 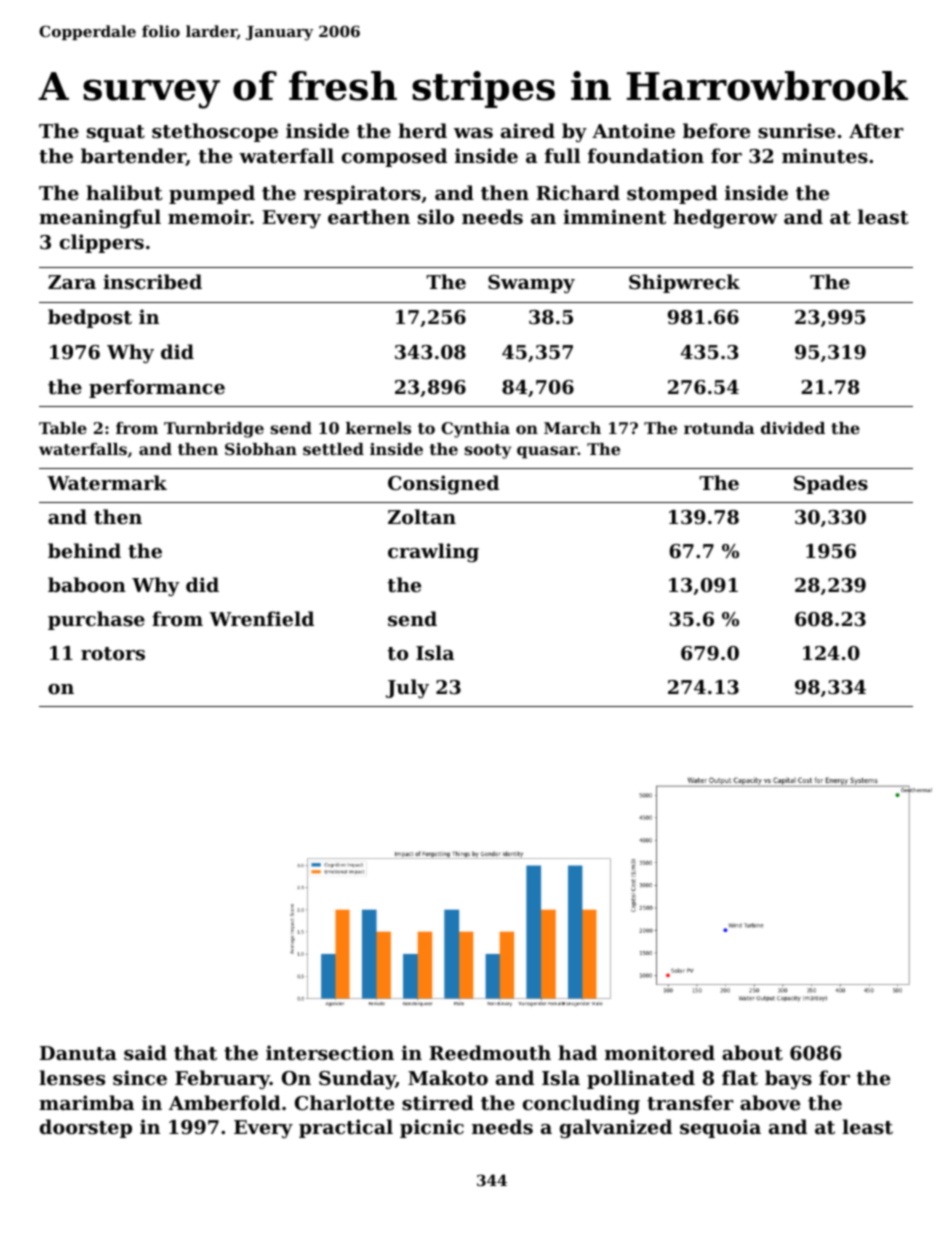 I want to click on Richard, so click(x=578, y=192).
